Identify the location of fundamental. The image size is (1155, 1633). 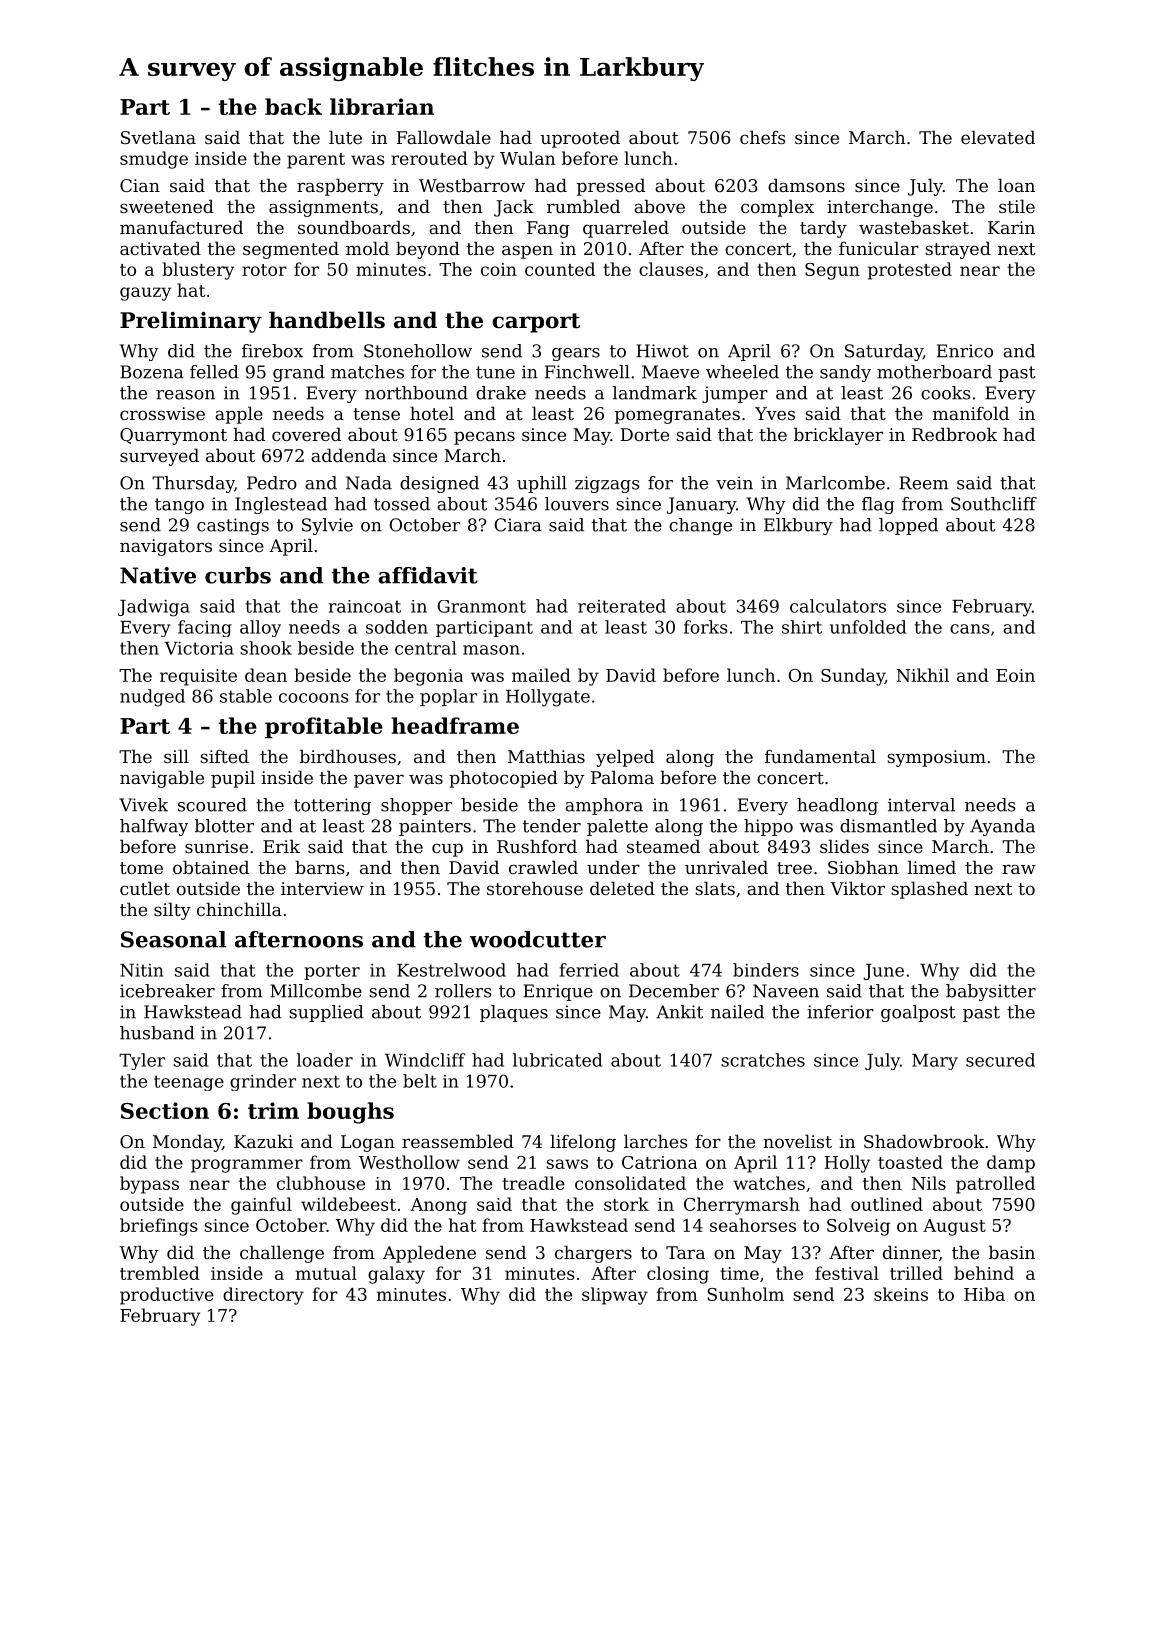
(820, 756).
